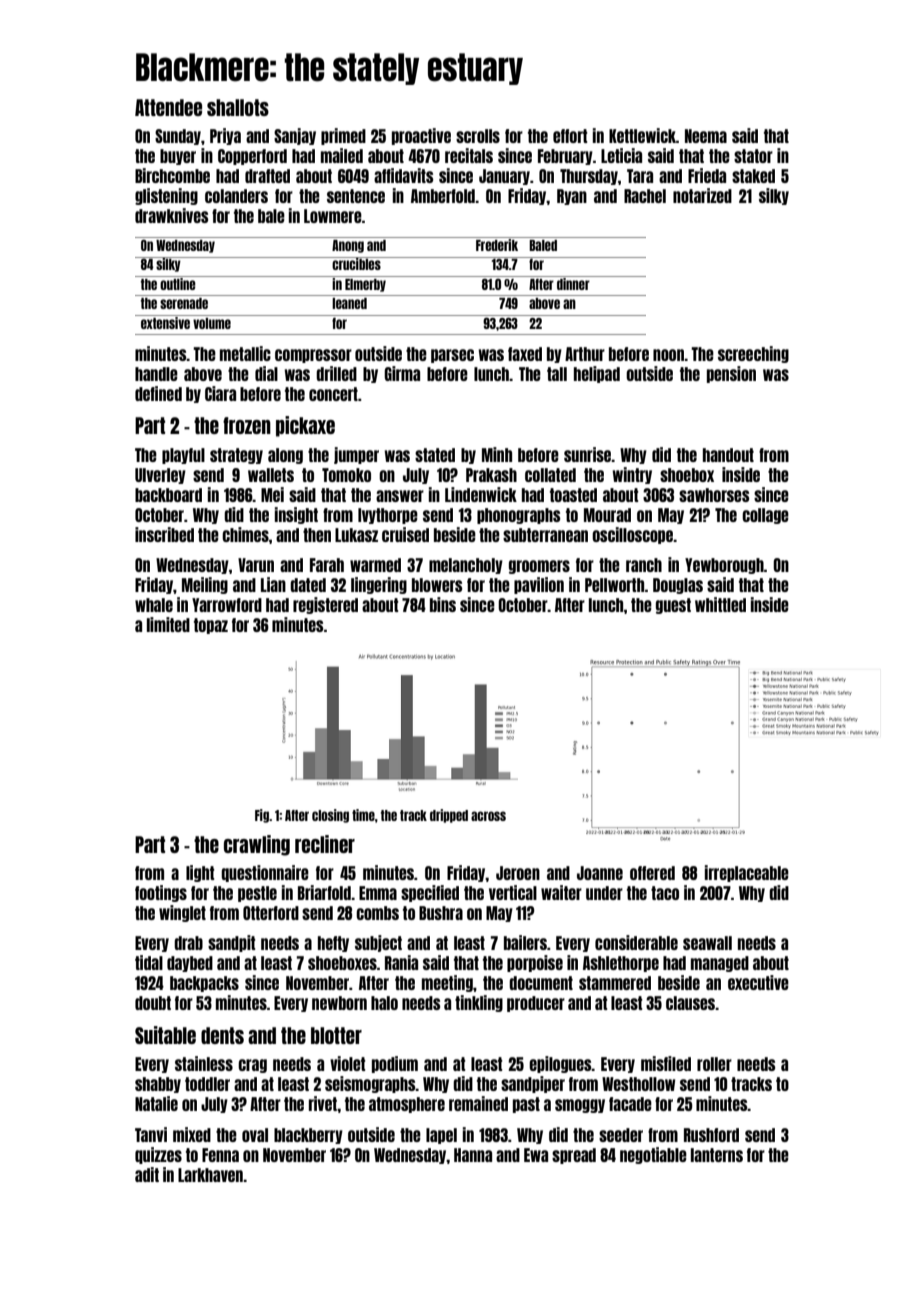 The height and width of the screenshot is (1314, 924). I want to click on Neema, so click(706, 136).
